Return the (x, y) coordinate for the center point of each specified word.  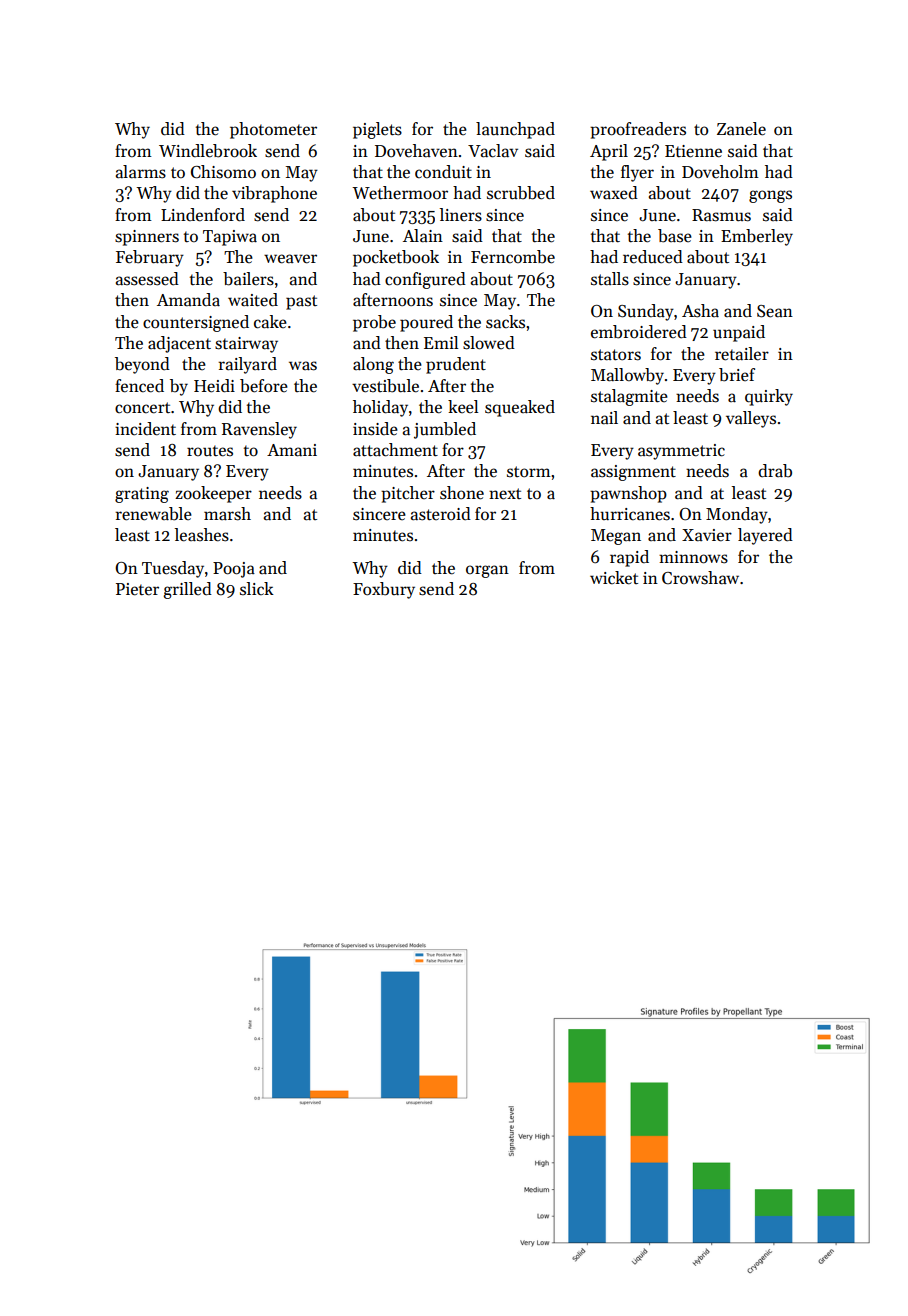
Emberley (757, 237)
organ (487, 571)
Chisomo (223, 172)
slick (257, 589)
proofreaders (638, 130)
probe (374, 323)
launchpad (515, 130)
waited (253, 300)
